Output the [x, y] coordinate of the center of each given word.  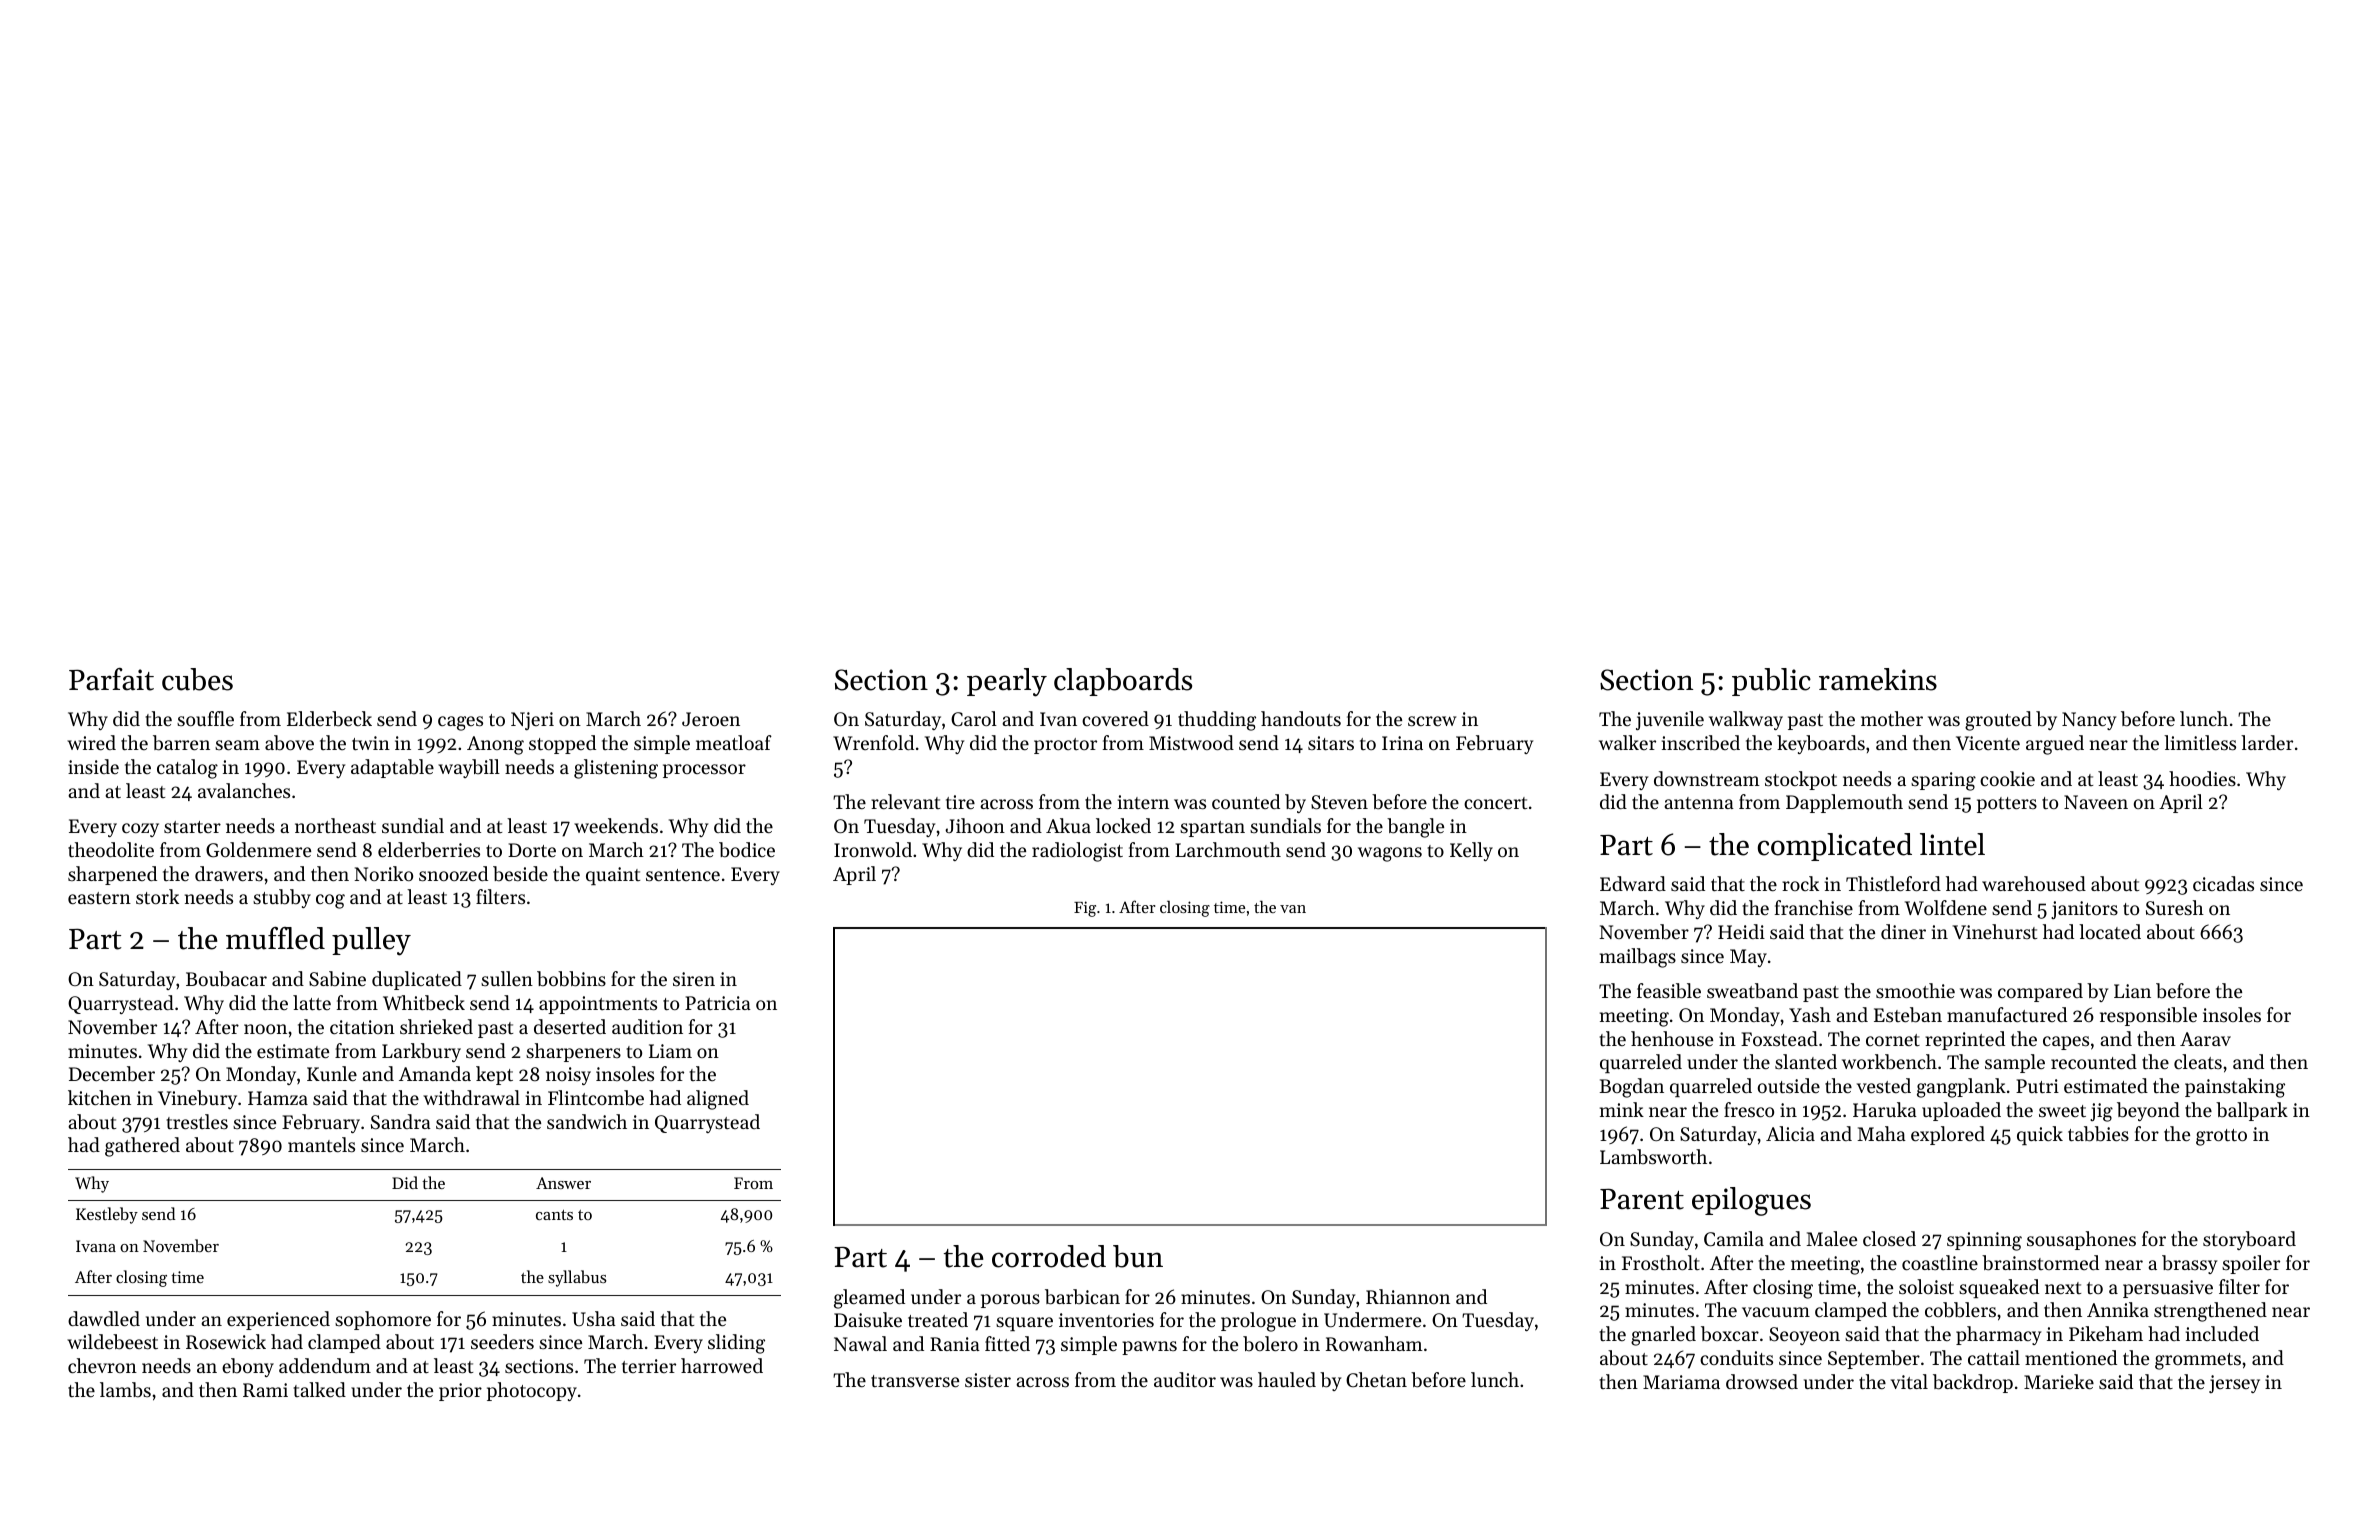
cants [554, 1215]
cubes [197, 679]
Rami [265, 1390]
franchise [1814, 907]
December [112, 1074]
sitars [1331, 743]
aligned [718, 1100]
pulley [371, 941]
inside [93, 766]
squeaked [1999, 1288]
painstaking [2235, 1088]
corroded [1049, 1256]
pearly [1007, 682]
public [1771, 682]
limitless [2200, 742]
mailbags [1638, 958]
